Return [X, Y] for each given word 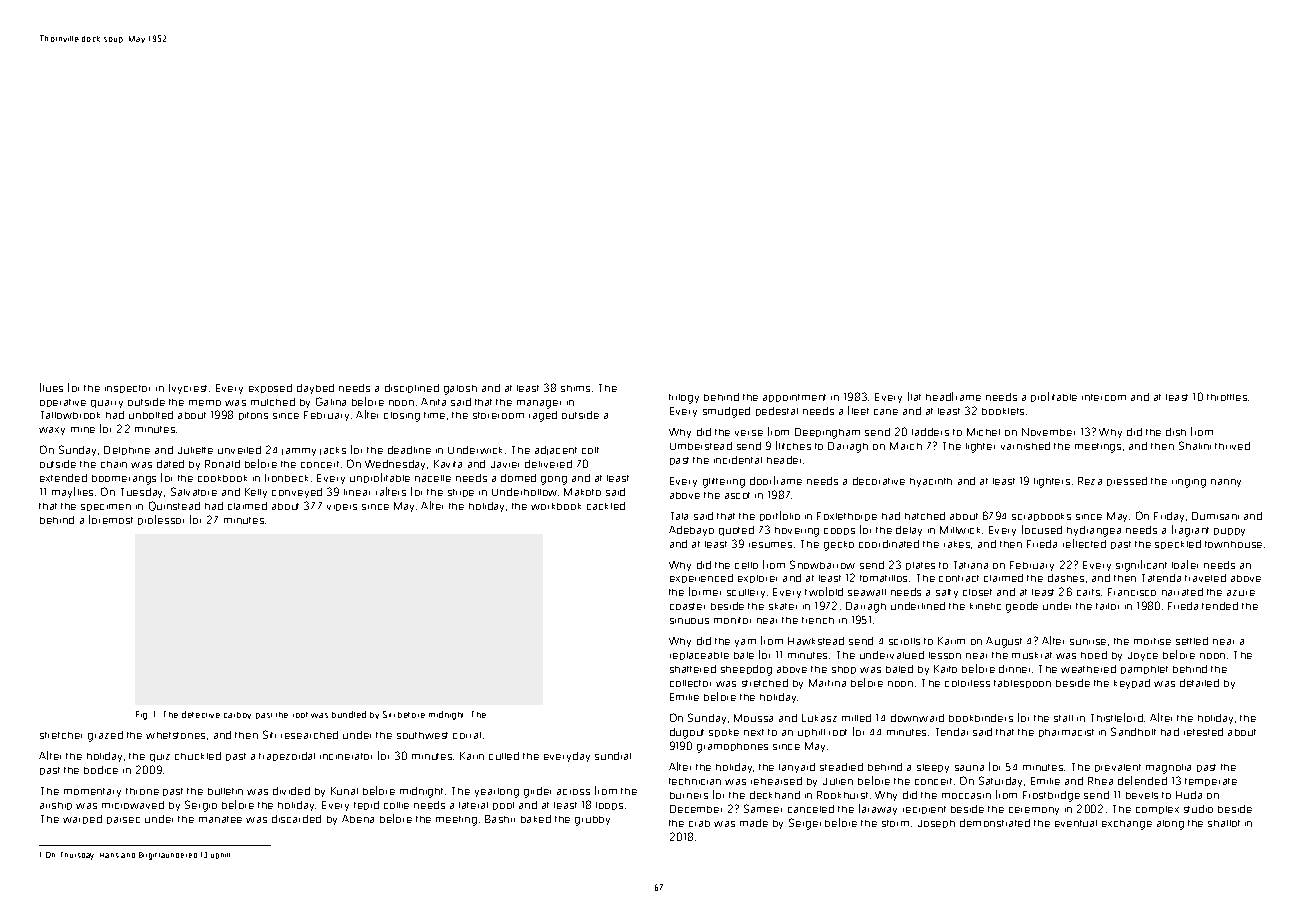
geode [1022, 607]
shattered [693, 669]
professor [161, 520]
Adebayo [691, 531]
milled [856, 718]
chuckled [198, 756]
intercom [1104, 397]
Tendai [952, 732]
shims [575, 388]
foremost [111, 519]
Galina [331, 401]
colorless [967, 683]
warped [82, 819]
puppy [1229, 532]
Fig [141, 715]
